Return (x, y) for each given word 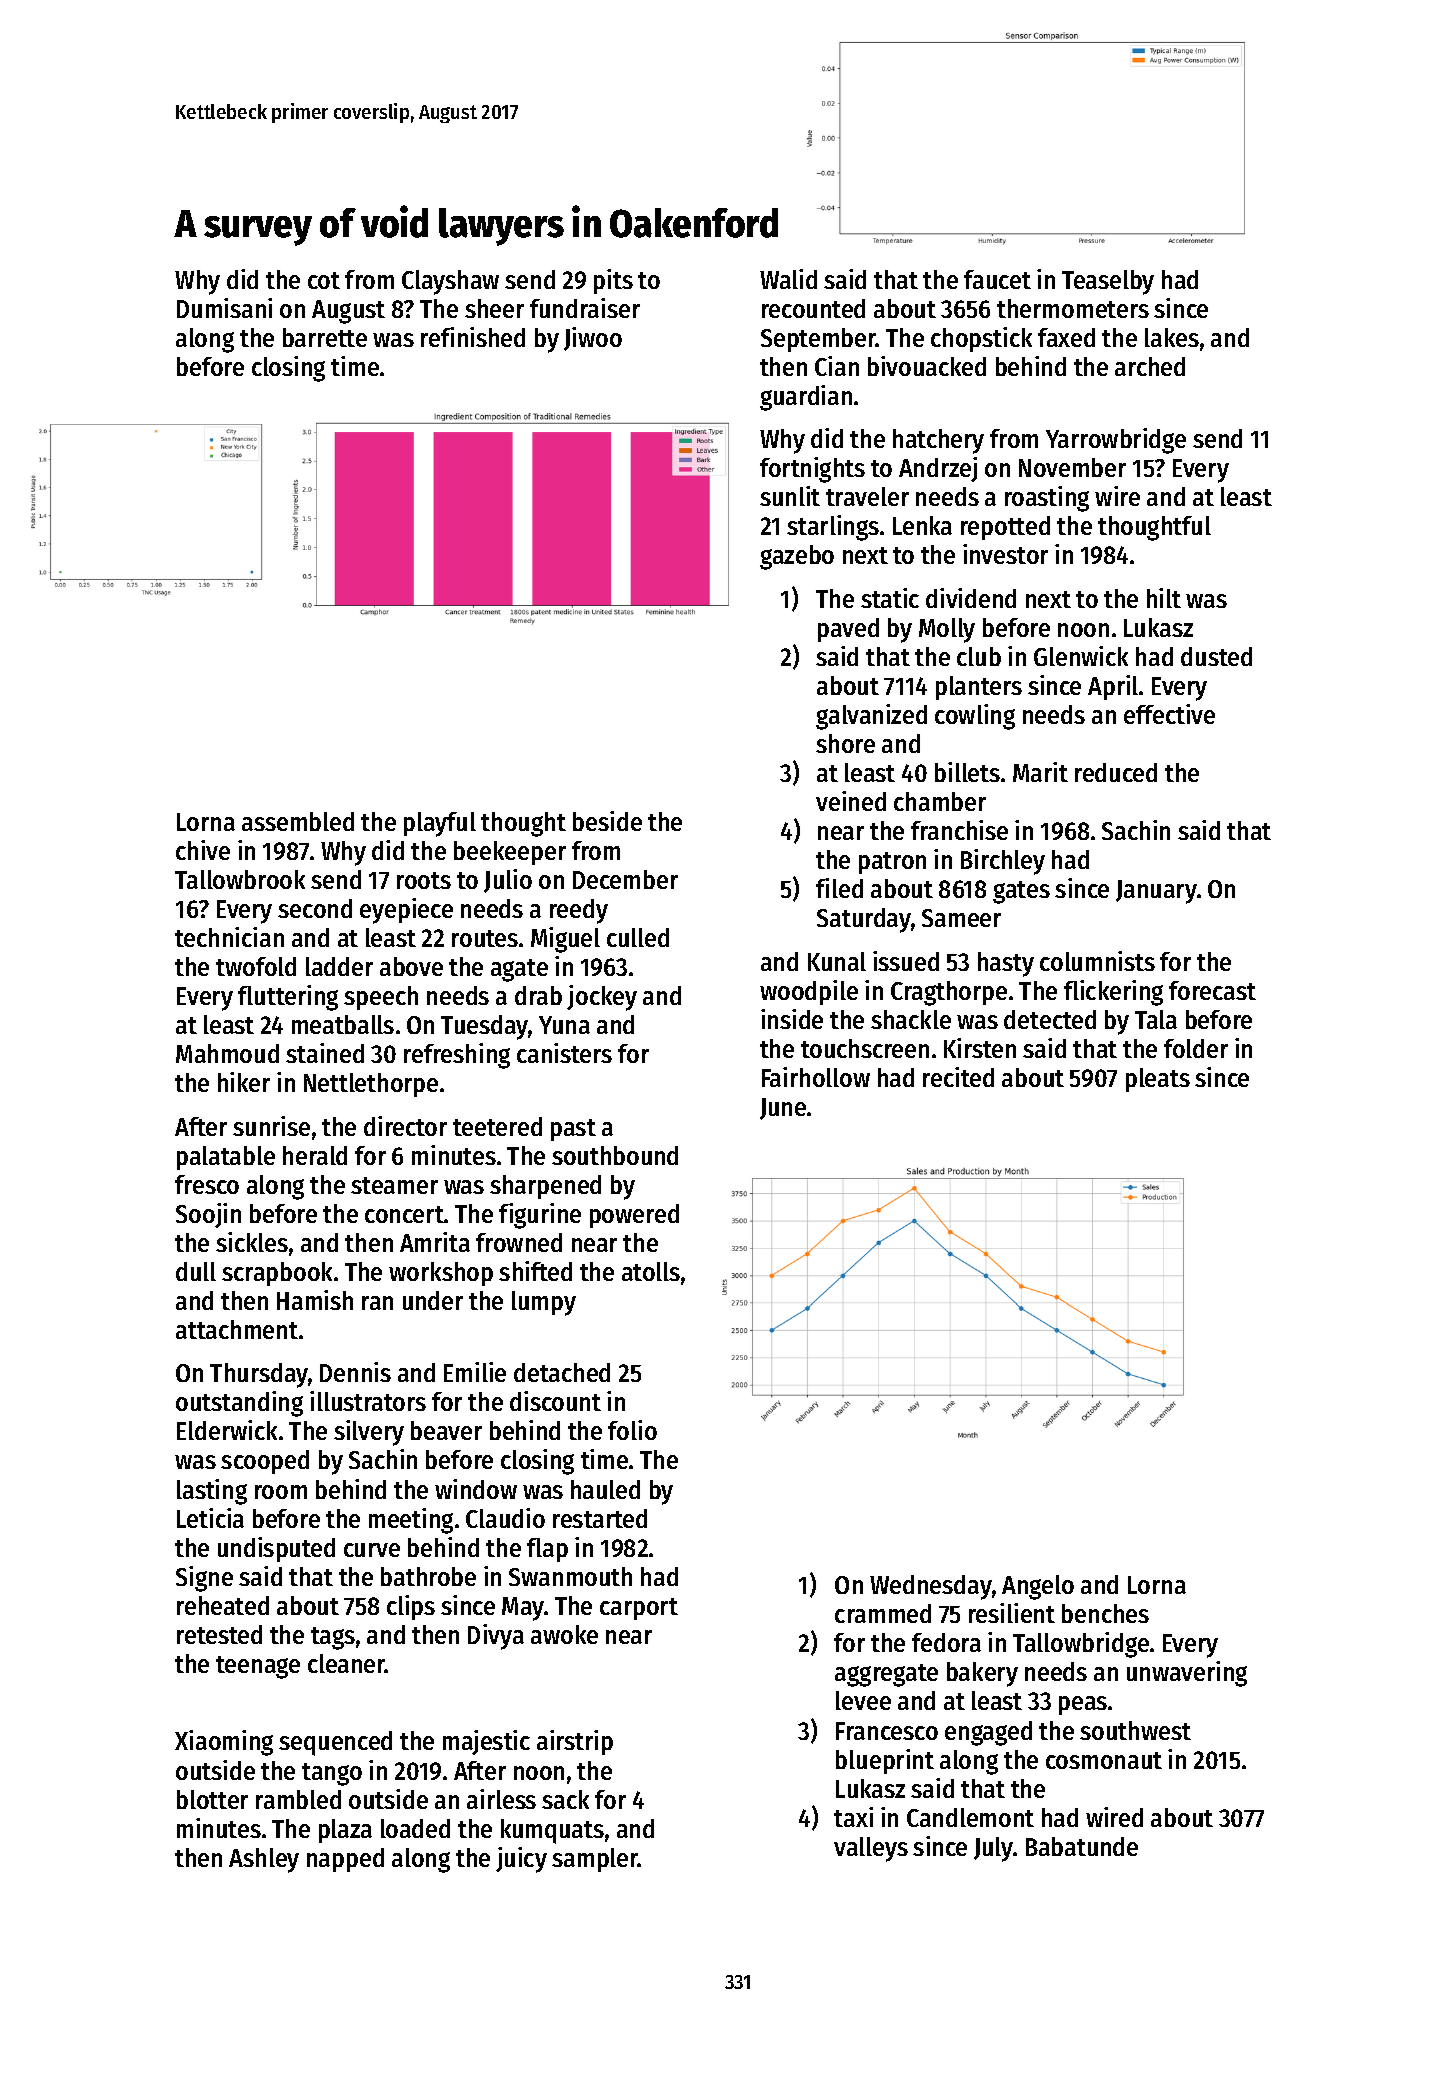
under (433, 1300)
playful (440, 824)
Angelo (1038, 1587)
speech (381, 998)
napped (345, 1860)
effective (1169, 714)
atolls (651, 1271)
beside (607, 821)
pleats (1158, 1080)
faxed (1066, 337)
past (573, 1130)
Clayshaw (450, 282)
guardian (806, 398)
